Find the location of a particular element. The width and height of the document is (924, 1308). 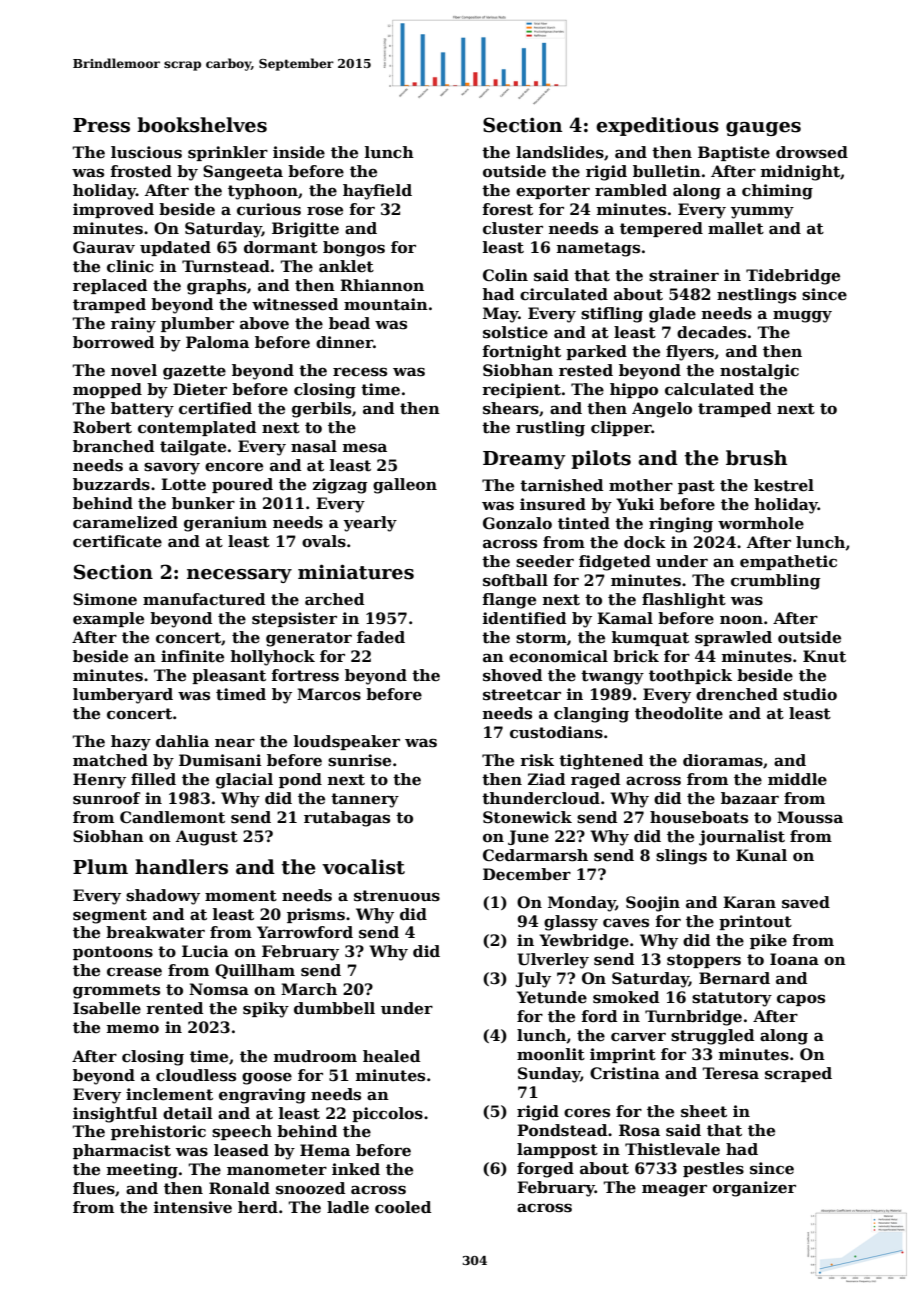

Soojin is located at coordinates (653, 904).
